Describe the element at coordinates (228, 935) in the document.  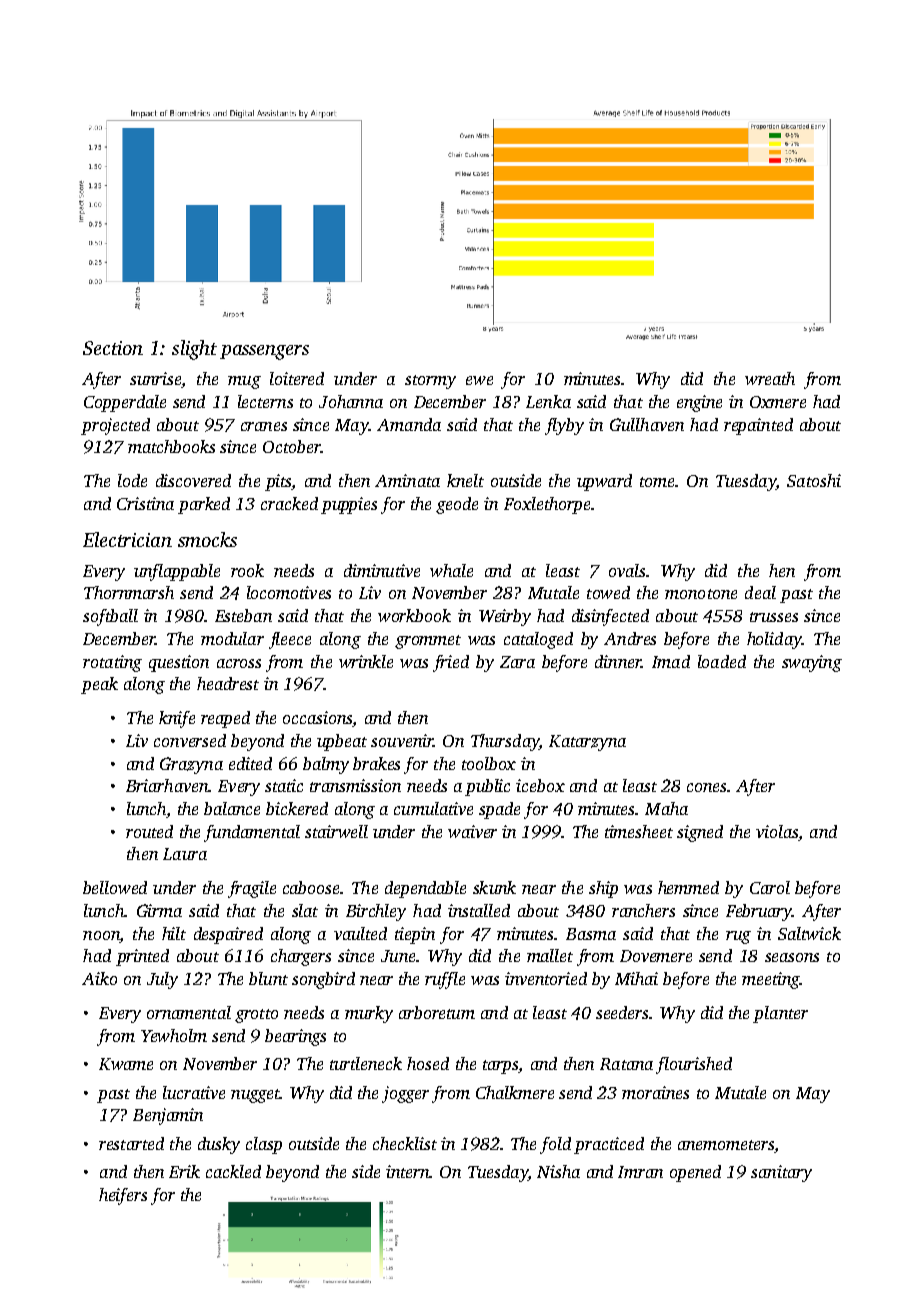
I see `despaired` at that location.
